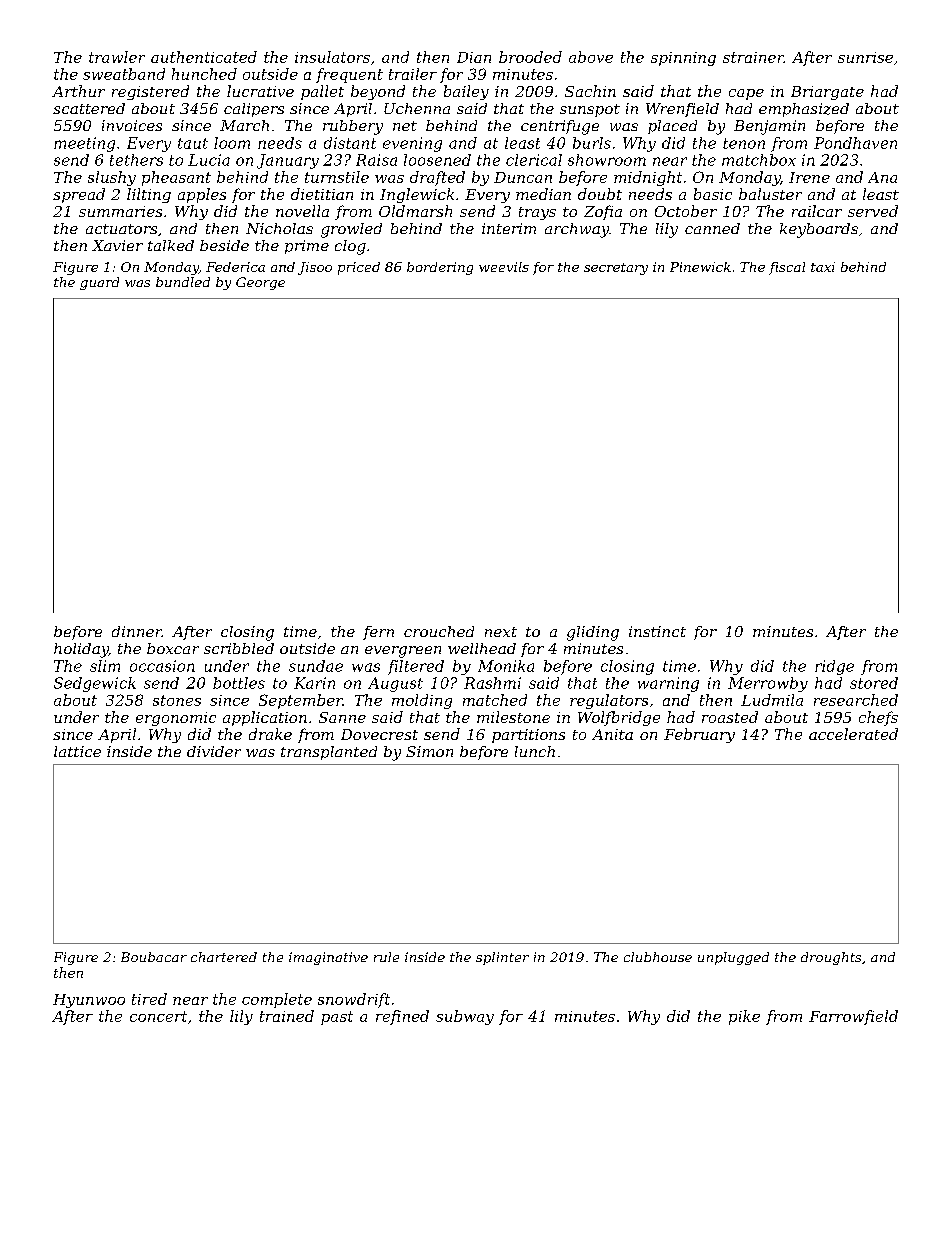 This screenshot has width=952, height=1233. What do you see at coordinates (158, 1016) in the screenshot?
I see `concert` at bounding box center [158, 1016].
